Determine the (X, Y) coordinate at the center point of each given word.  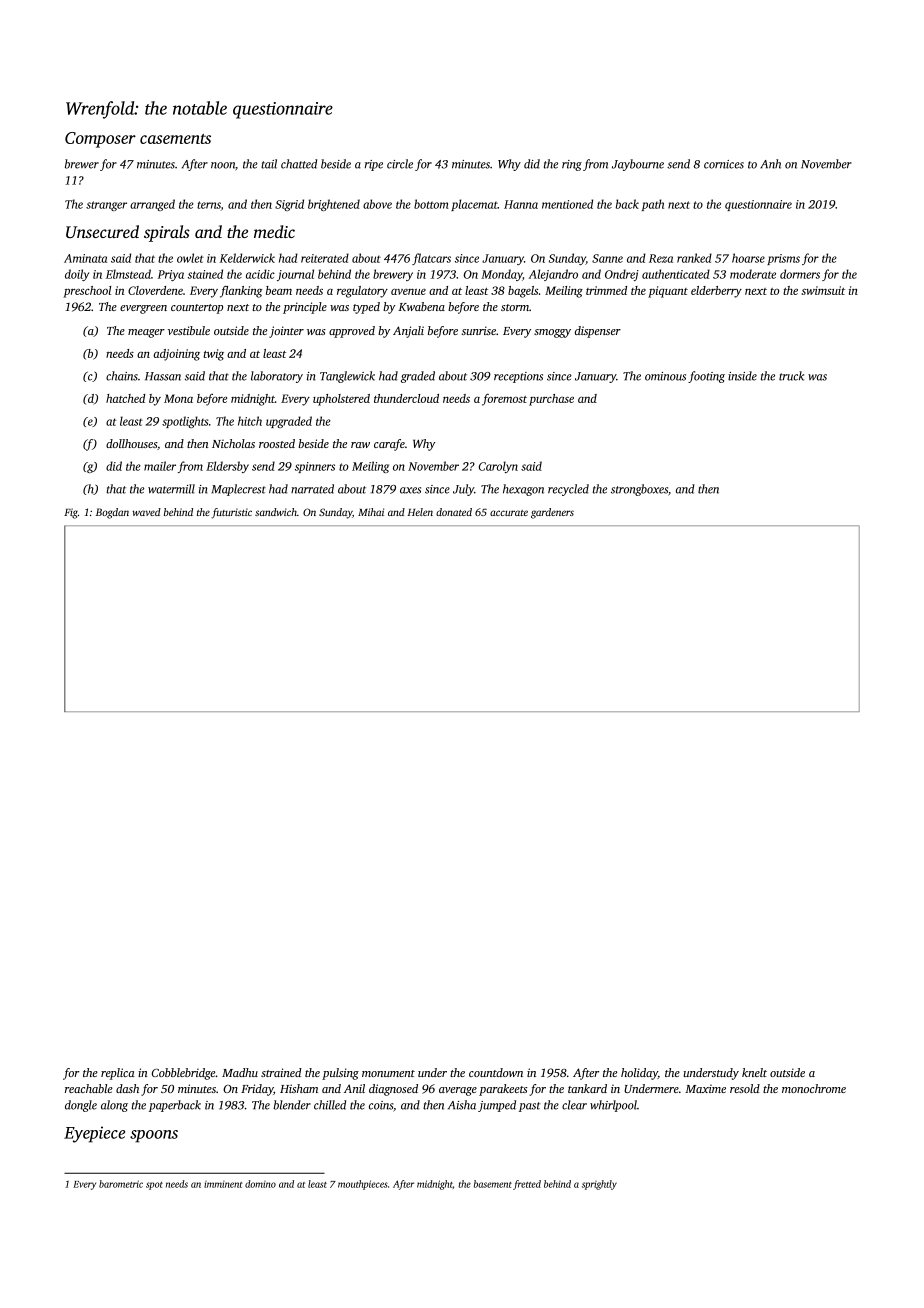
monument (388, 1073)
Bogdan (112, 513)
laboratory (277, 377)
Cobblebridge (183, 1074)
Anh (770, 164)
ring (572, 165)
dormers (800, 274)
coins (381, 1105)
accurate (509, 513)
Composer (100, 140)
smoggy (552, 333)
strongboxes (639, 490)
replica (118, 1074)
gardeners (552, 513)
